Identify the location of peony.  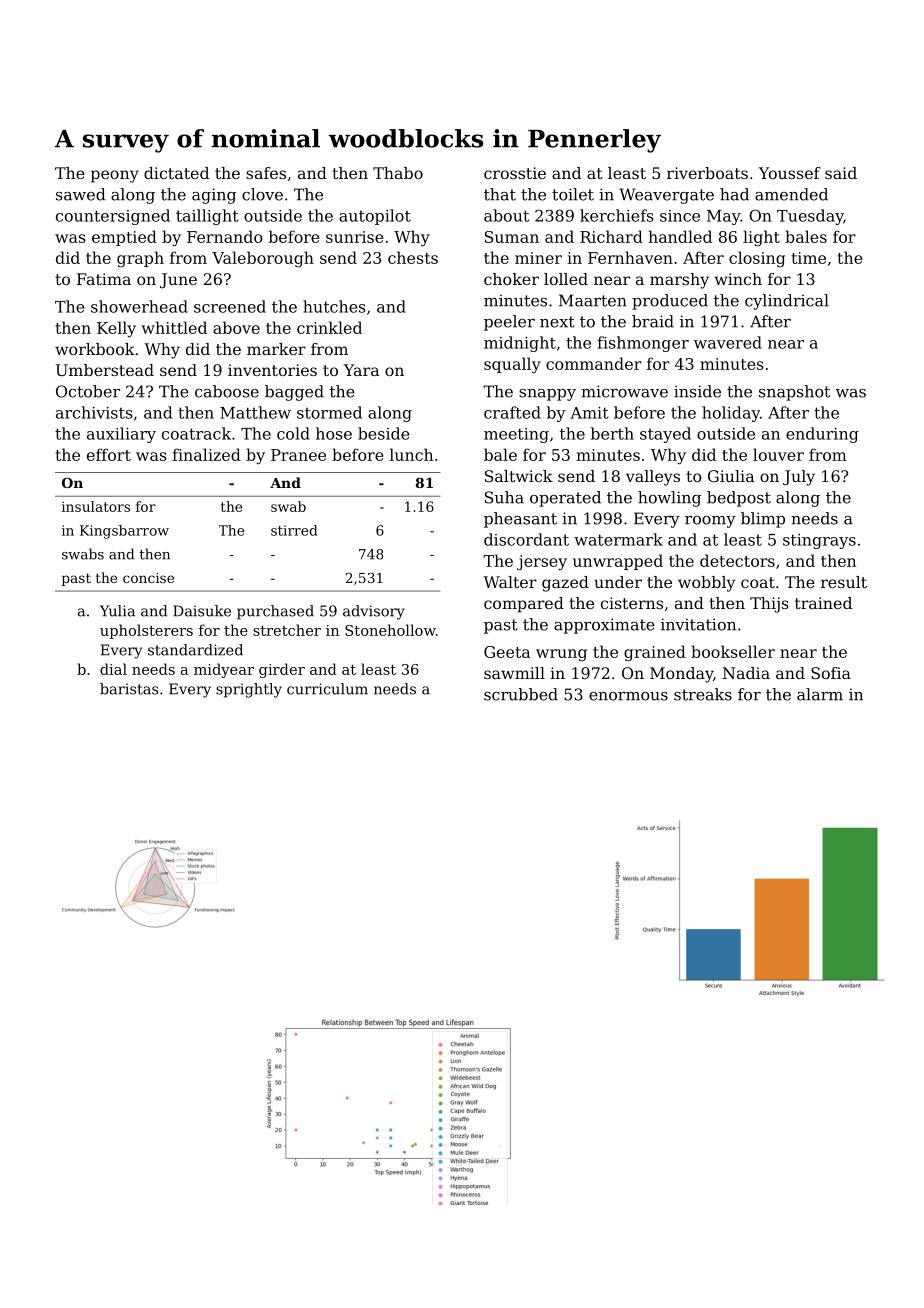
(115, 176).
